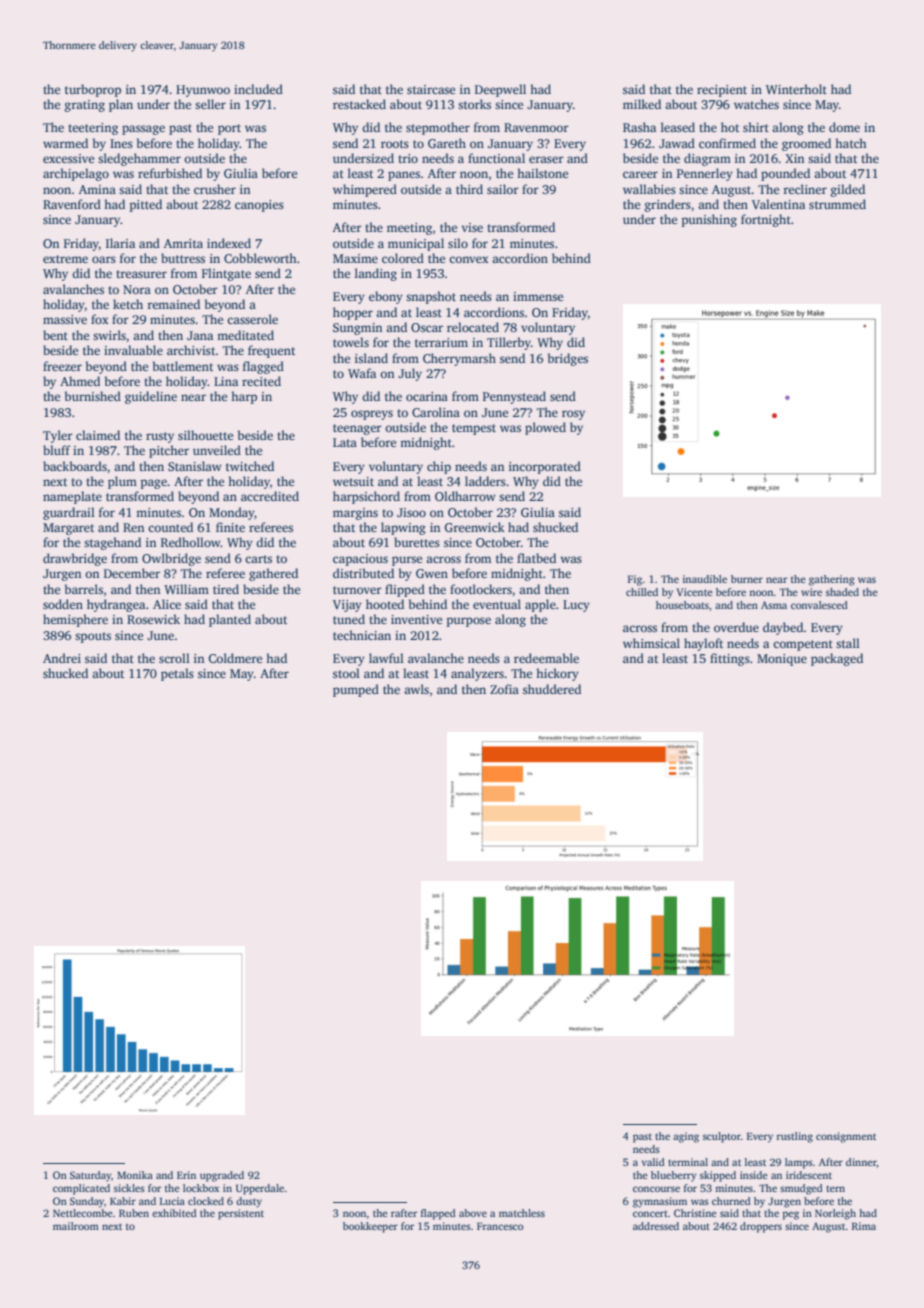 The height and width of the image is (1308, 924). Describe the element at coordinates (403, 528) in the image. I see `lapwing` at that location.
